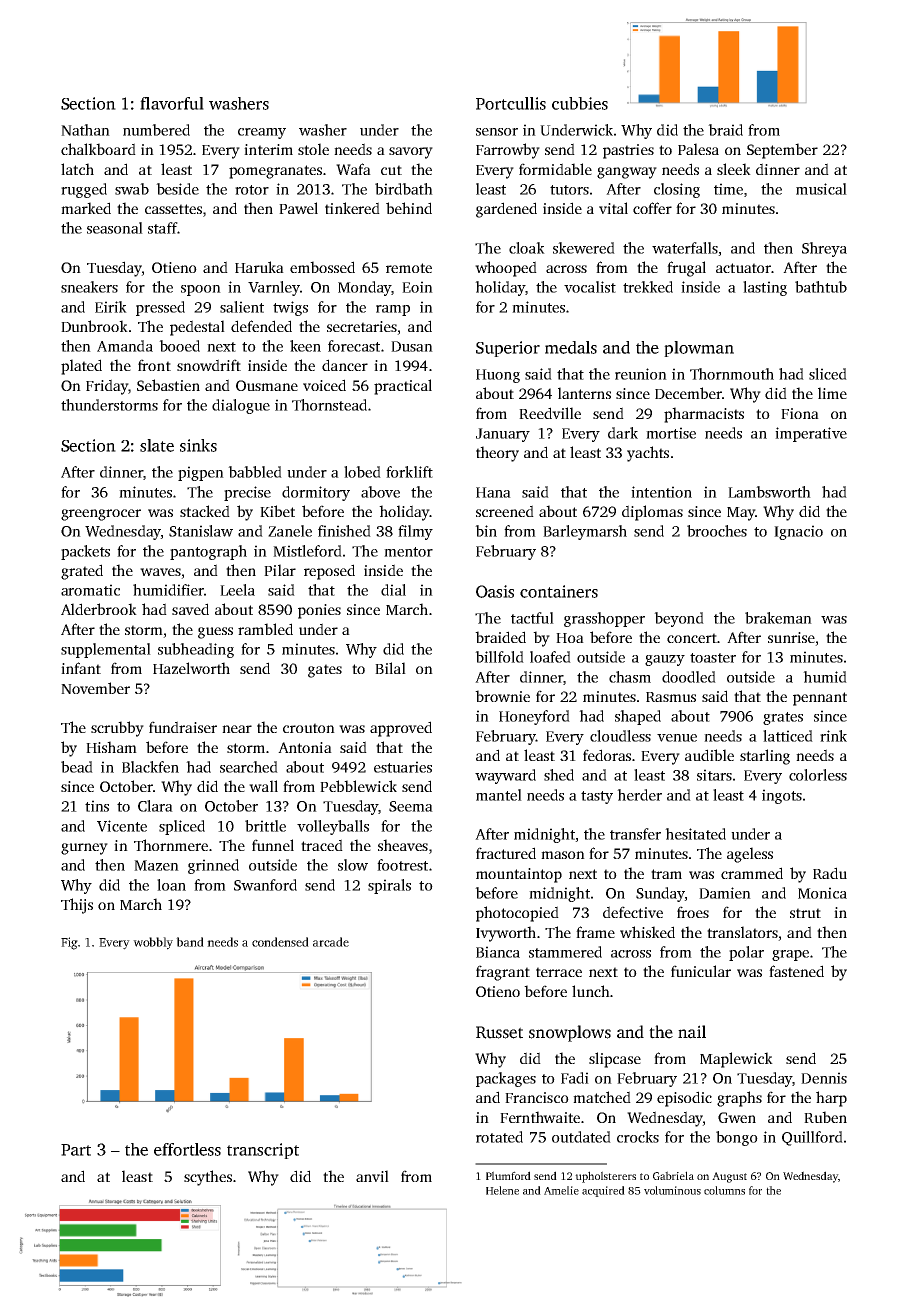 The width and height of the page is (908, 1316). What do you see at coordinates (372, 1176) in the page?
I see `anvil` at bounding box center [372, 1176].
